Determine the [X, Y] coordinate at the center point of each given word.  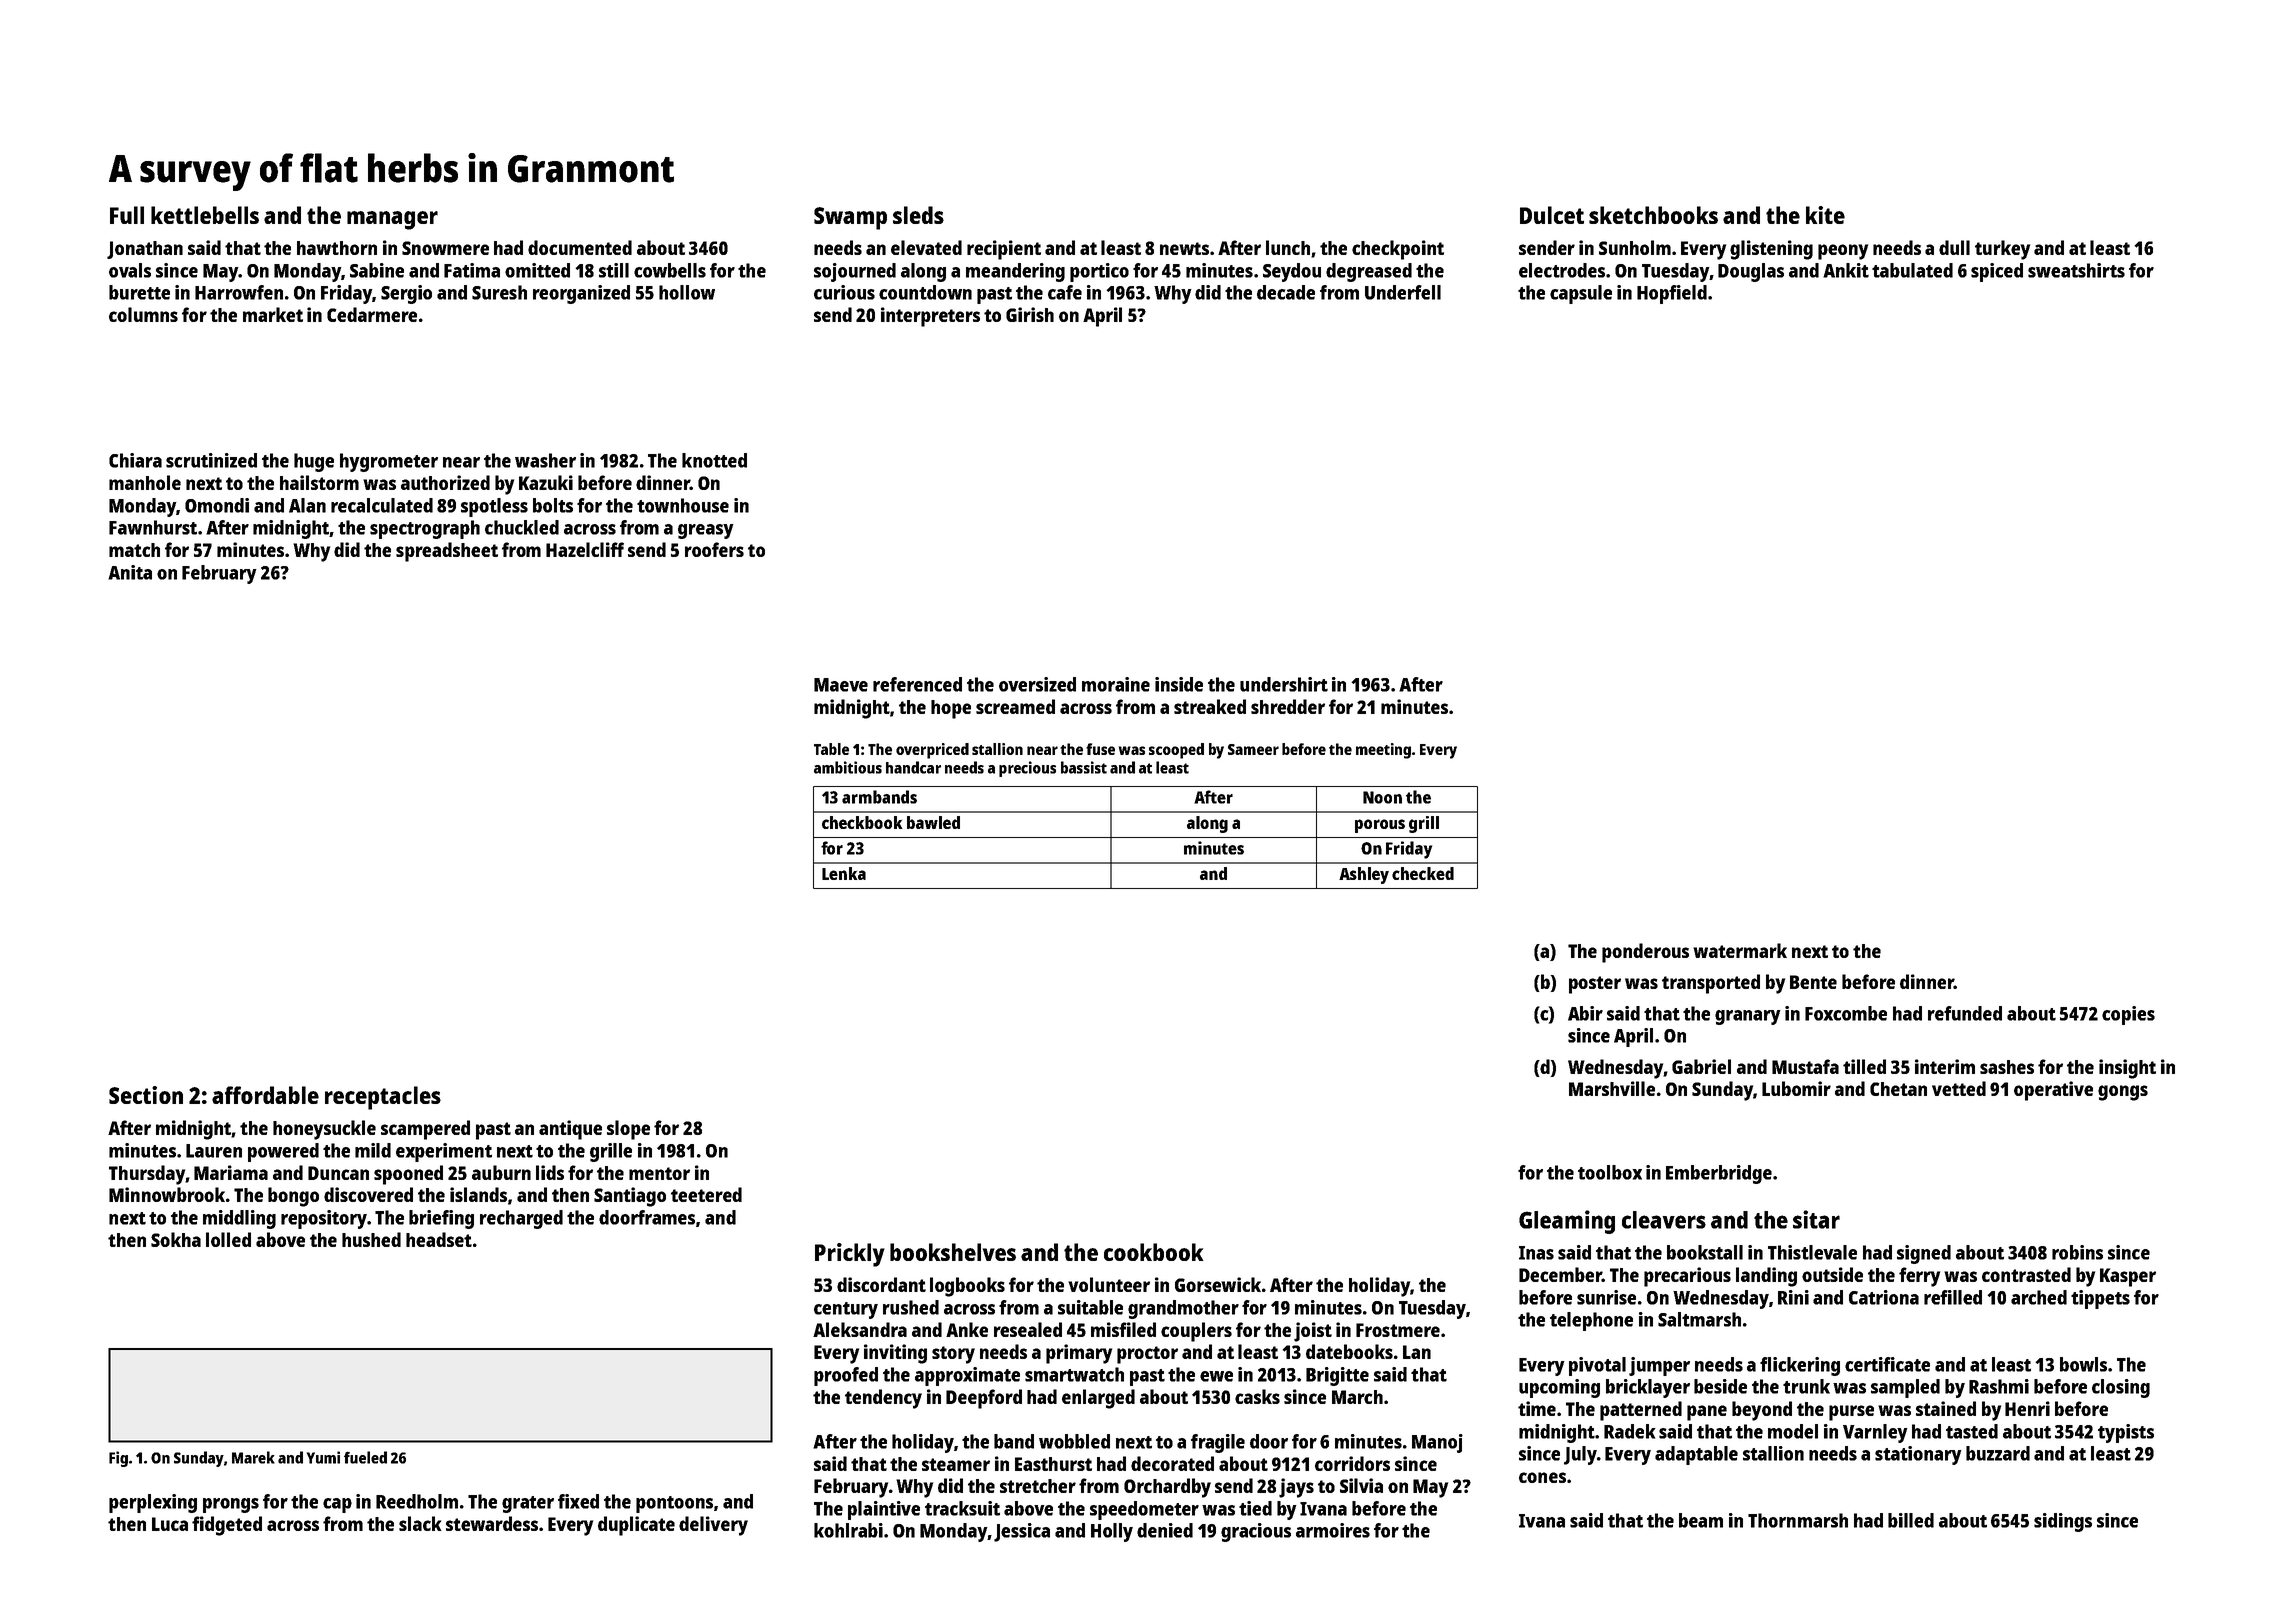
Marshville [1612, 1088]
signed [1924, 1254]
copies [2128, 1015]
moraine [1116, 684]
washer [545, 460]
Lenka [844, 873]
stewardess [492, 1523]
